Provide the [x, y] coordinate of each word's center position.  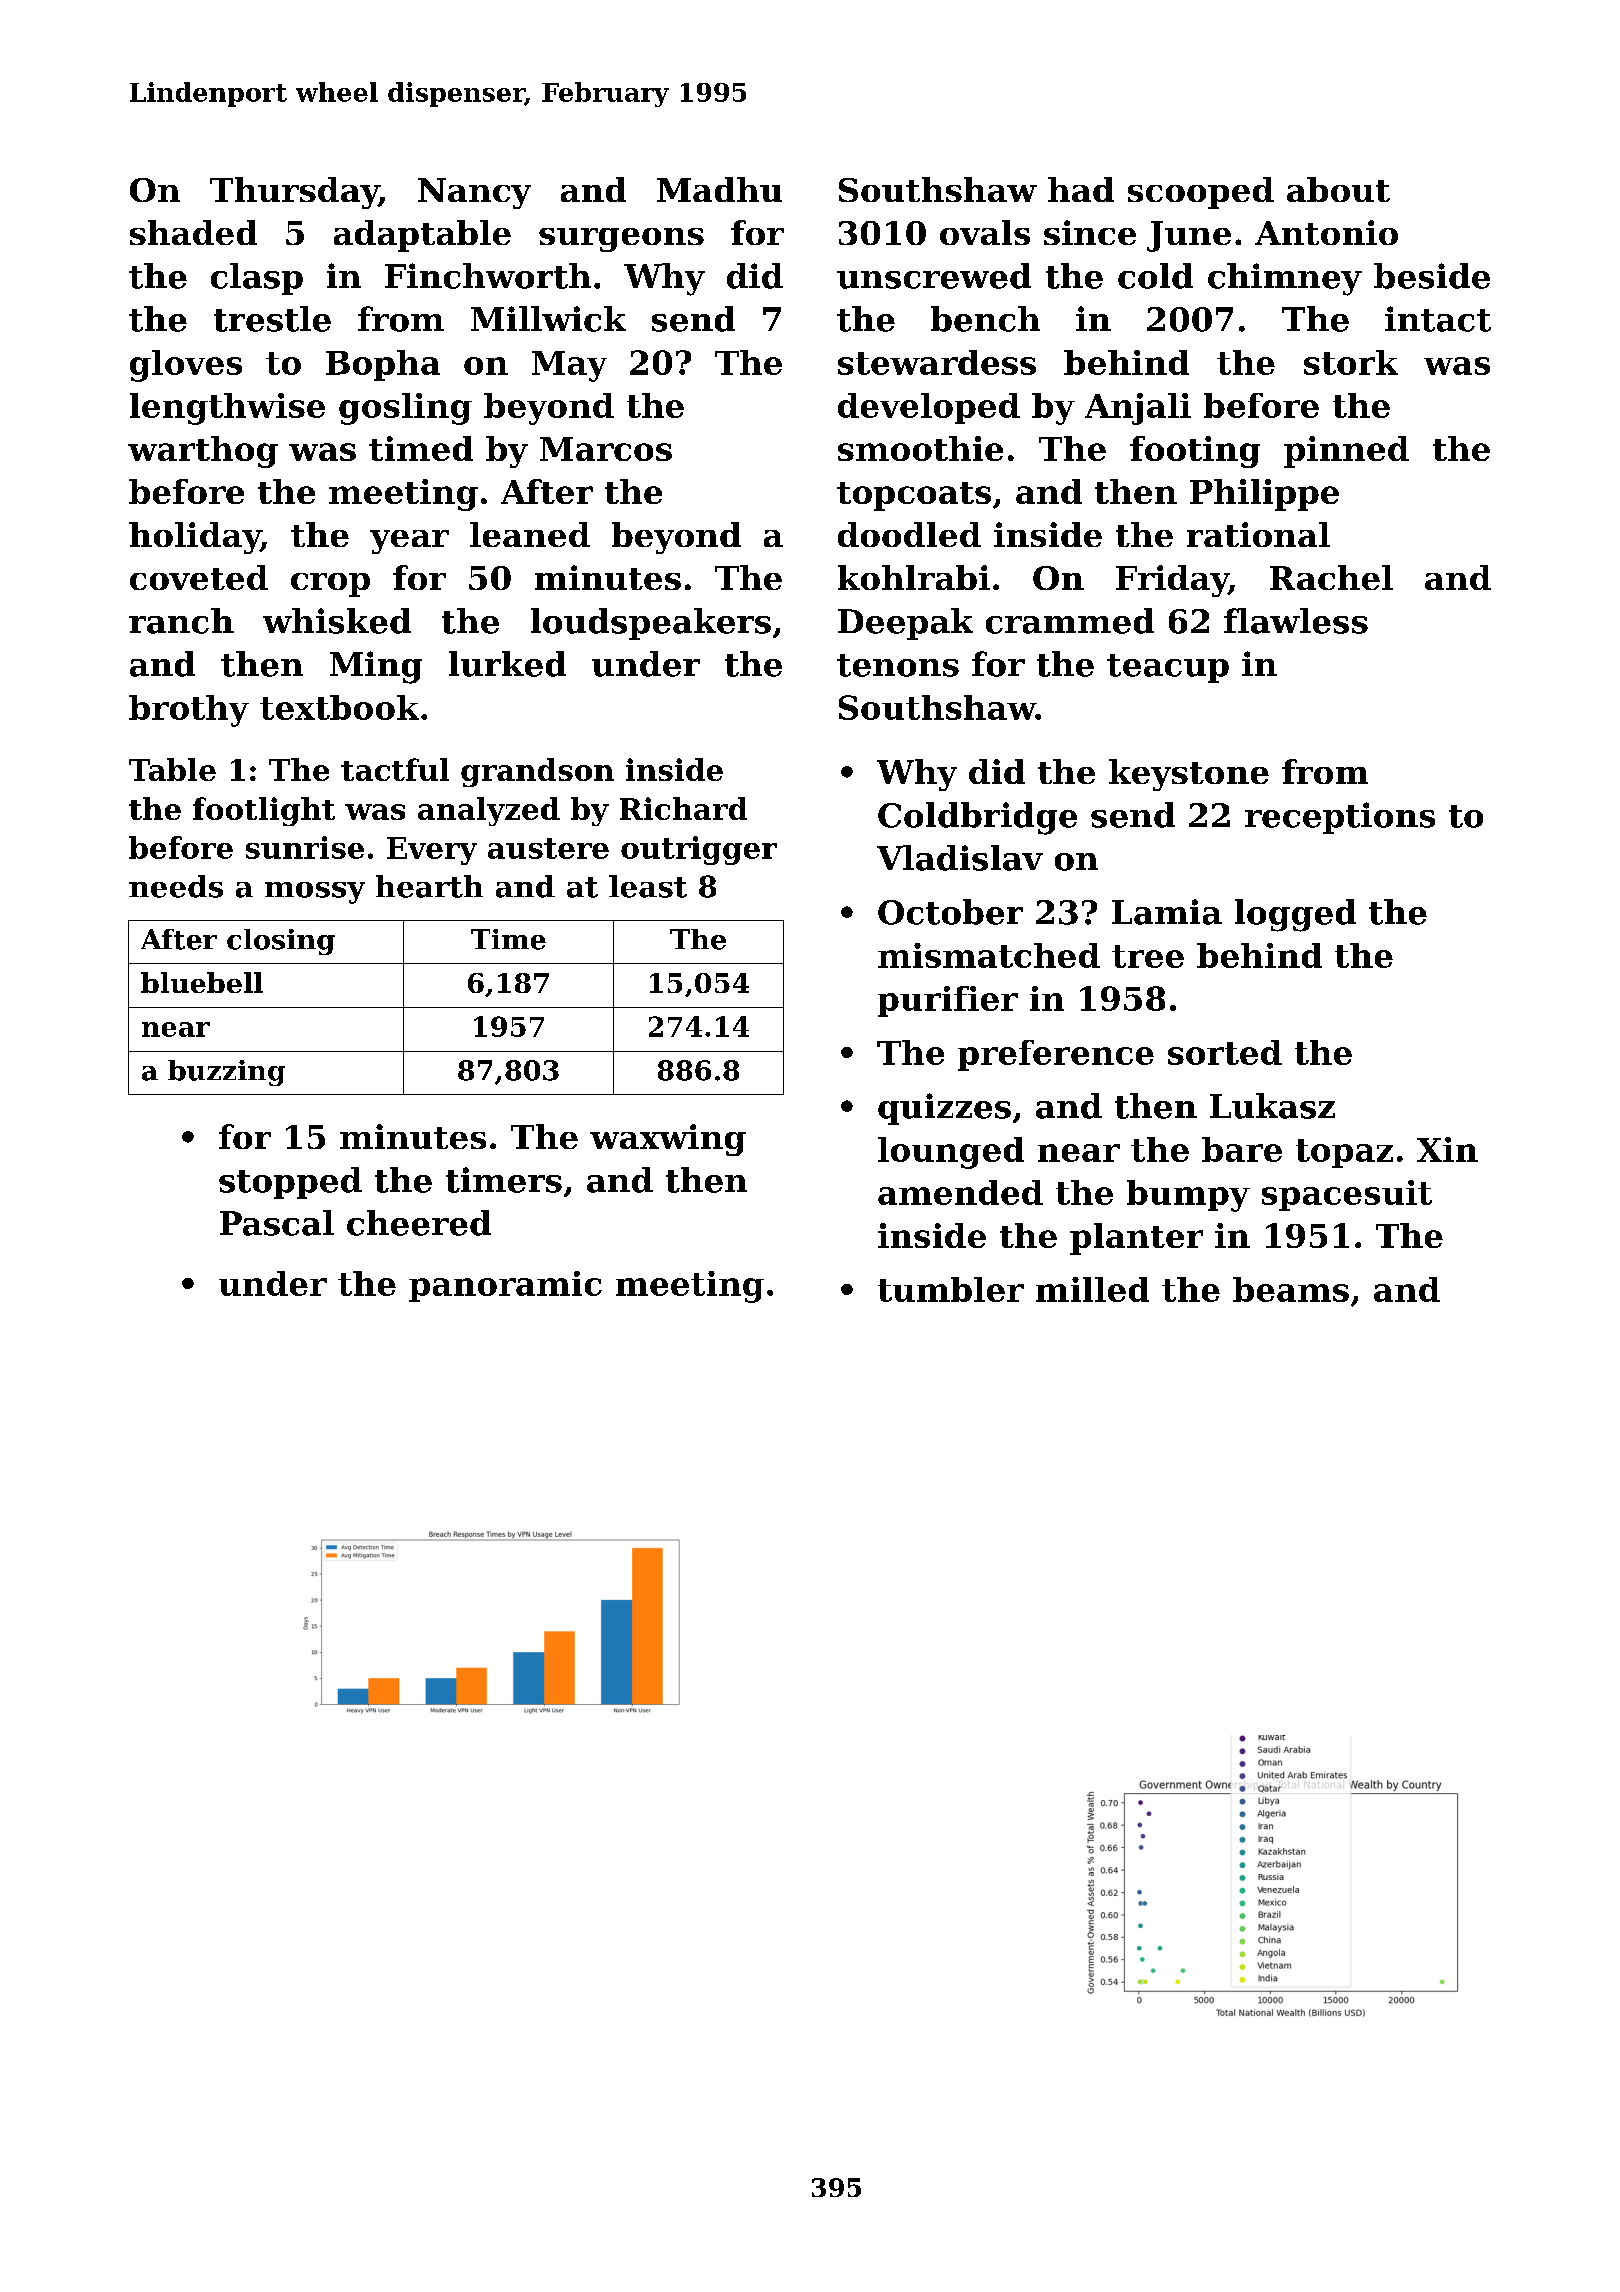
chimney [1285, 279]
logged [1295, 915]
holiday [195, 538]
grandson [537, 772]
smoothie [920, 448]
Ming [376, 667]
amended [960, 1192]
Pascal [277, 1223]
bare [1242, 1149]
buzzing [226, 1073]
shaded [193, 232]
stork [1351, 362]
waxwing [668, 1140]
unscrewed [934, 276]
